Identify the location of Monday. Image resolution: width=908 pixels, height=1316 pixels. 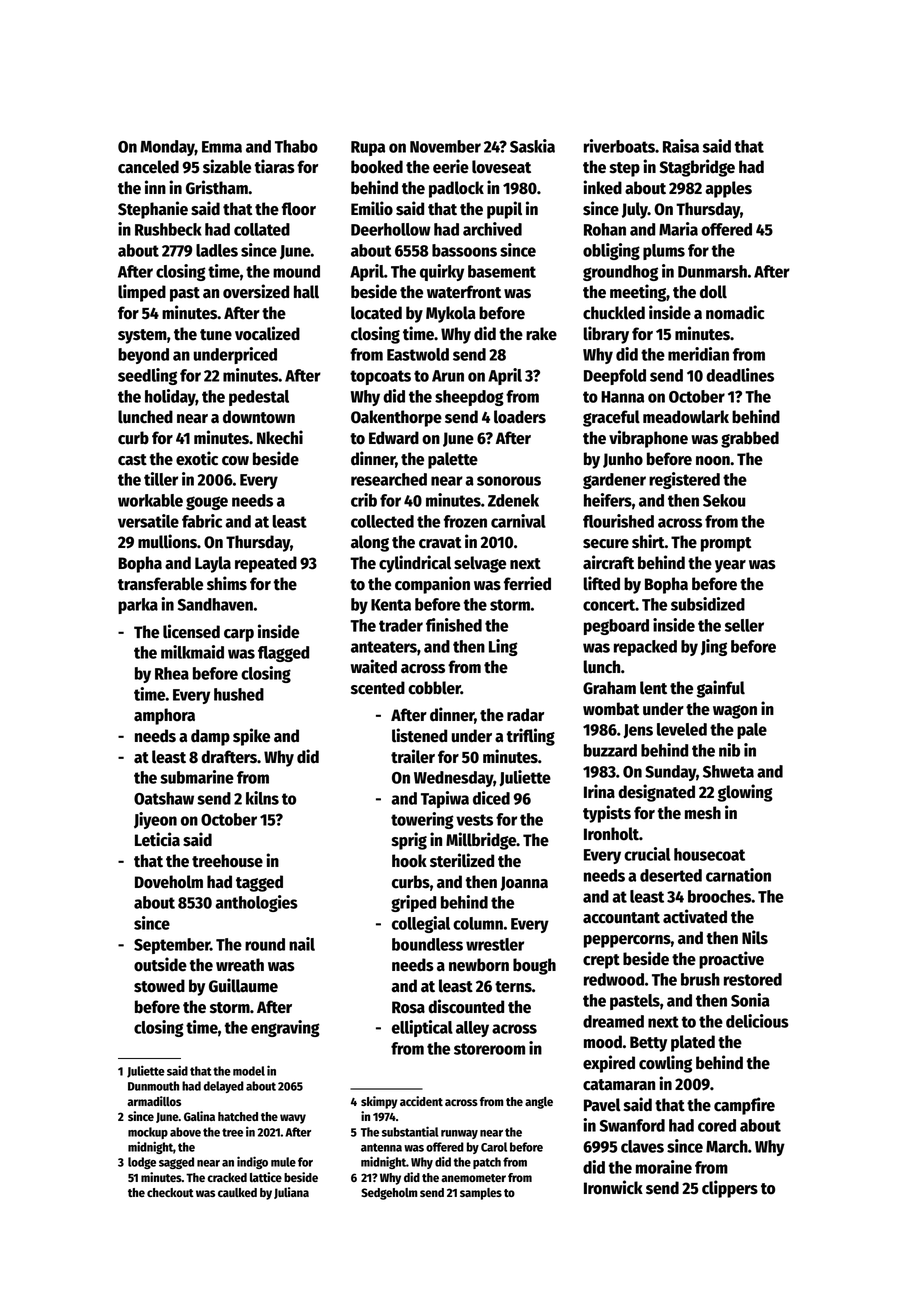
(167, 148).
